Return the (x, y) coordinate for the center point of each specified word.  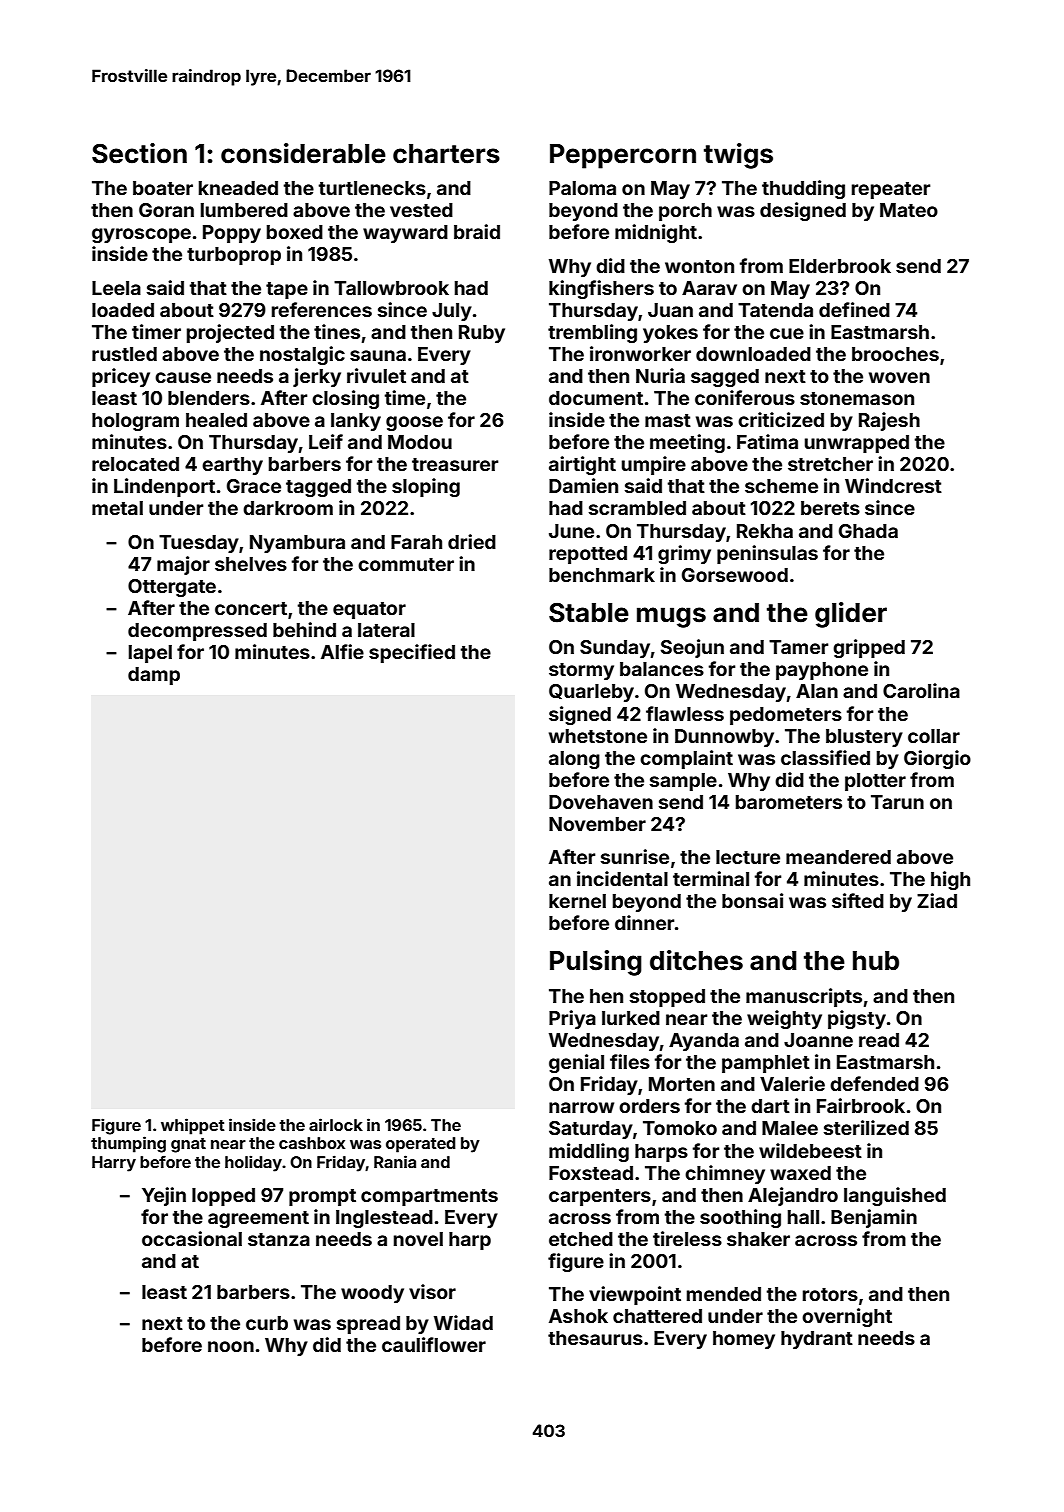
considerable (303, 153)
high (950, 880)
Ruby (482, 334)
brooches (895, 354)
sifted (858, 900)
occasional (192, 1238)
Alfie (342, 651)
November (597, 824)
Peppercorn (623, 156)
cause (183, 377)
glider (851, 615)
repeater (891, 190)
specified (412, 653)
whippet (193, 1126)
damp (154, 676)
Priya (572, 1019)
